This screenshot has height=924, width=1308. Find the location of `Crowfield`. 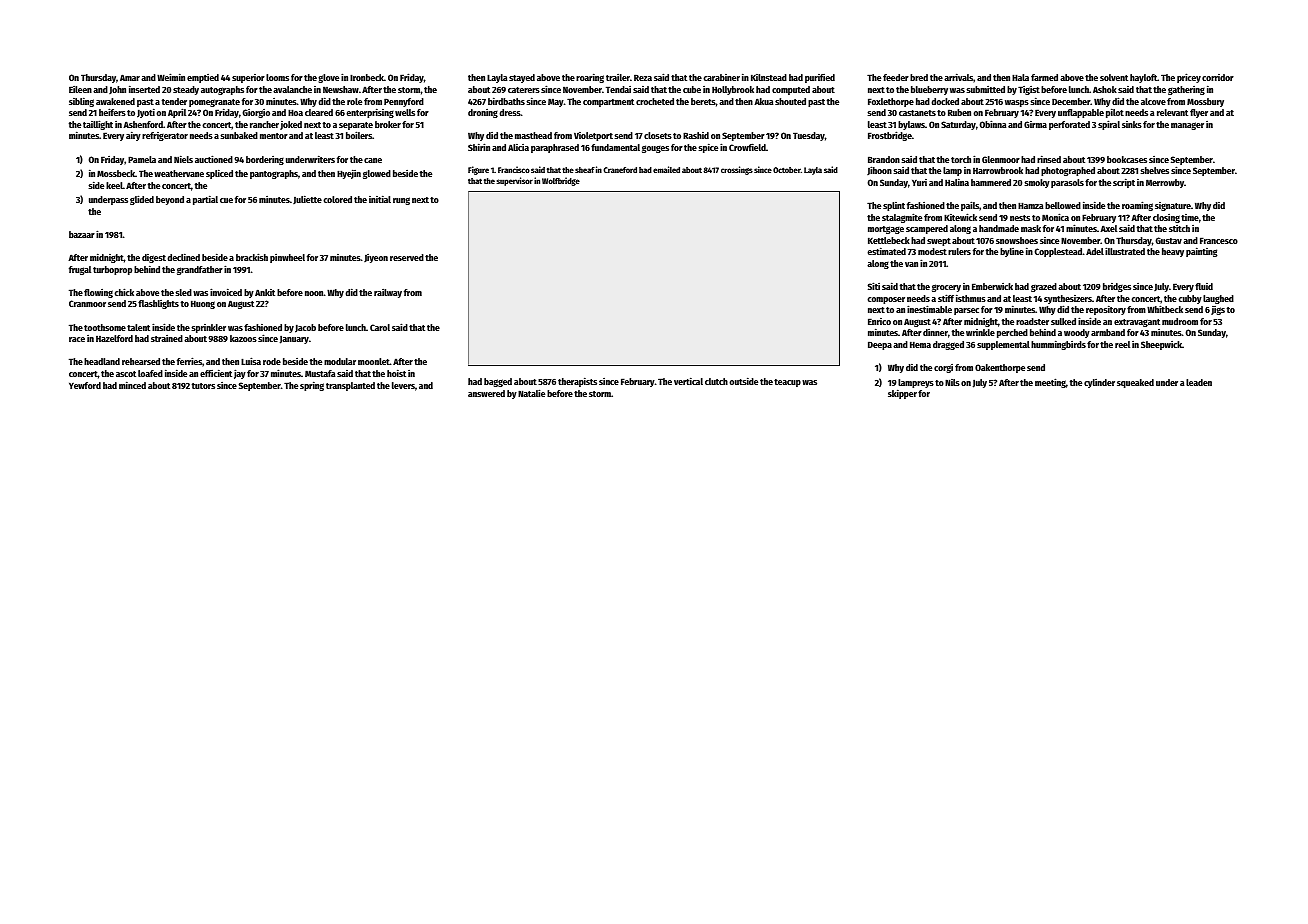

Crowfield is located at coordinates (747, 147).
